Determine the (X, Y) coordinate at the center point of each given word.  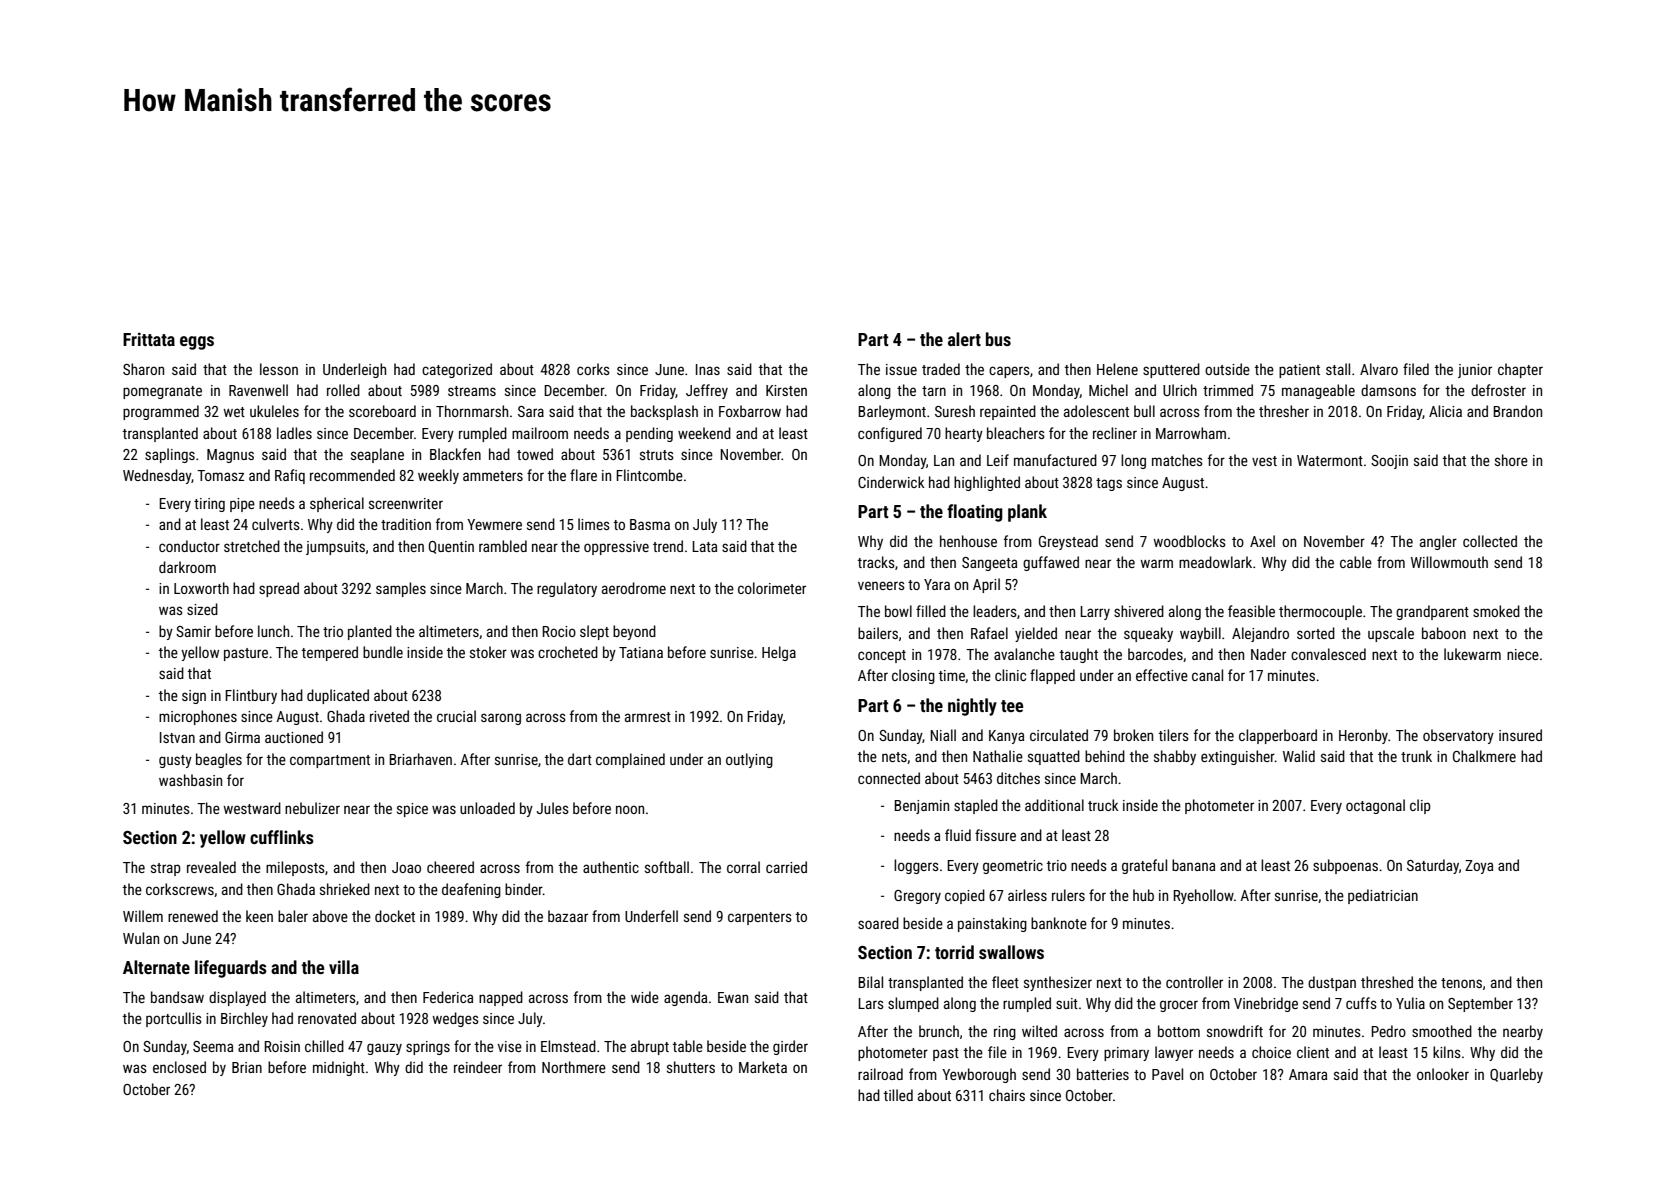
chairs (1007, 1095)
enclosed (179, 1067)
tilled (898, 1095)
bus (998, 339)
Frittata (149, 339)
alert (964, 339)
